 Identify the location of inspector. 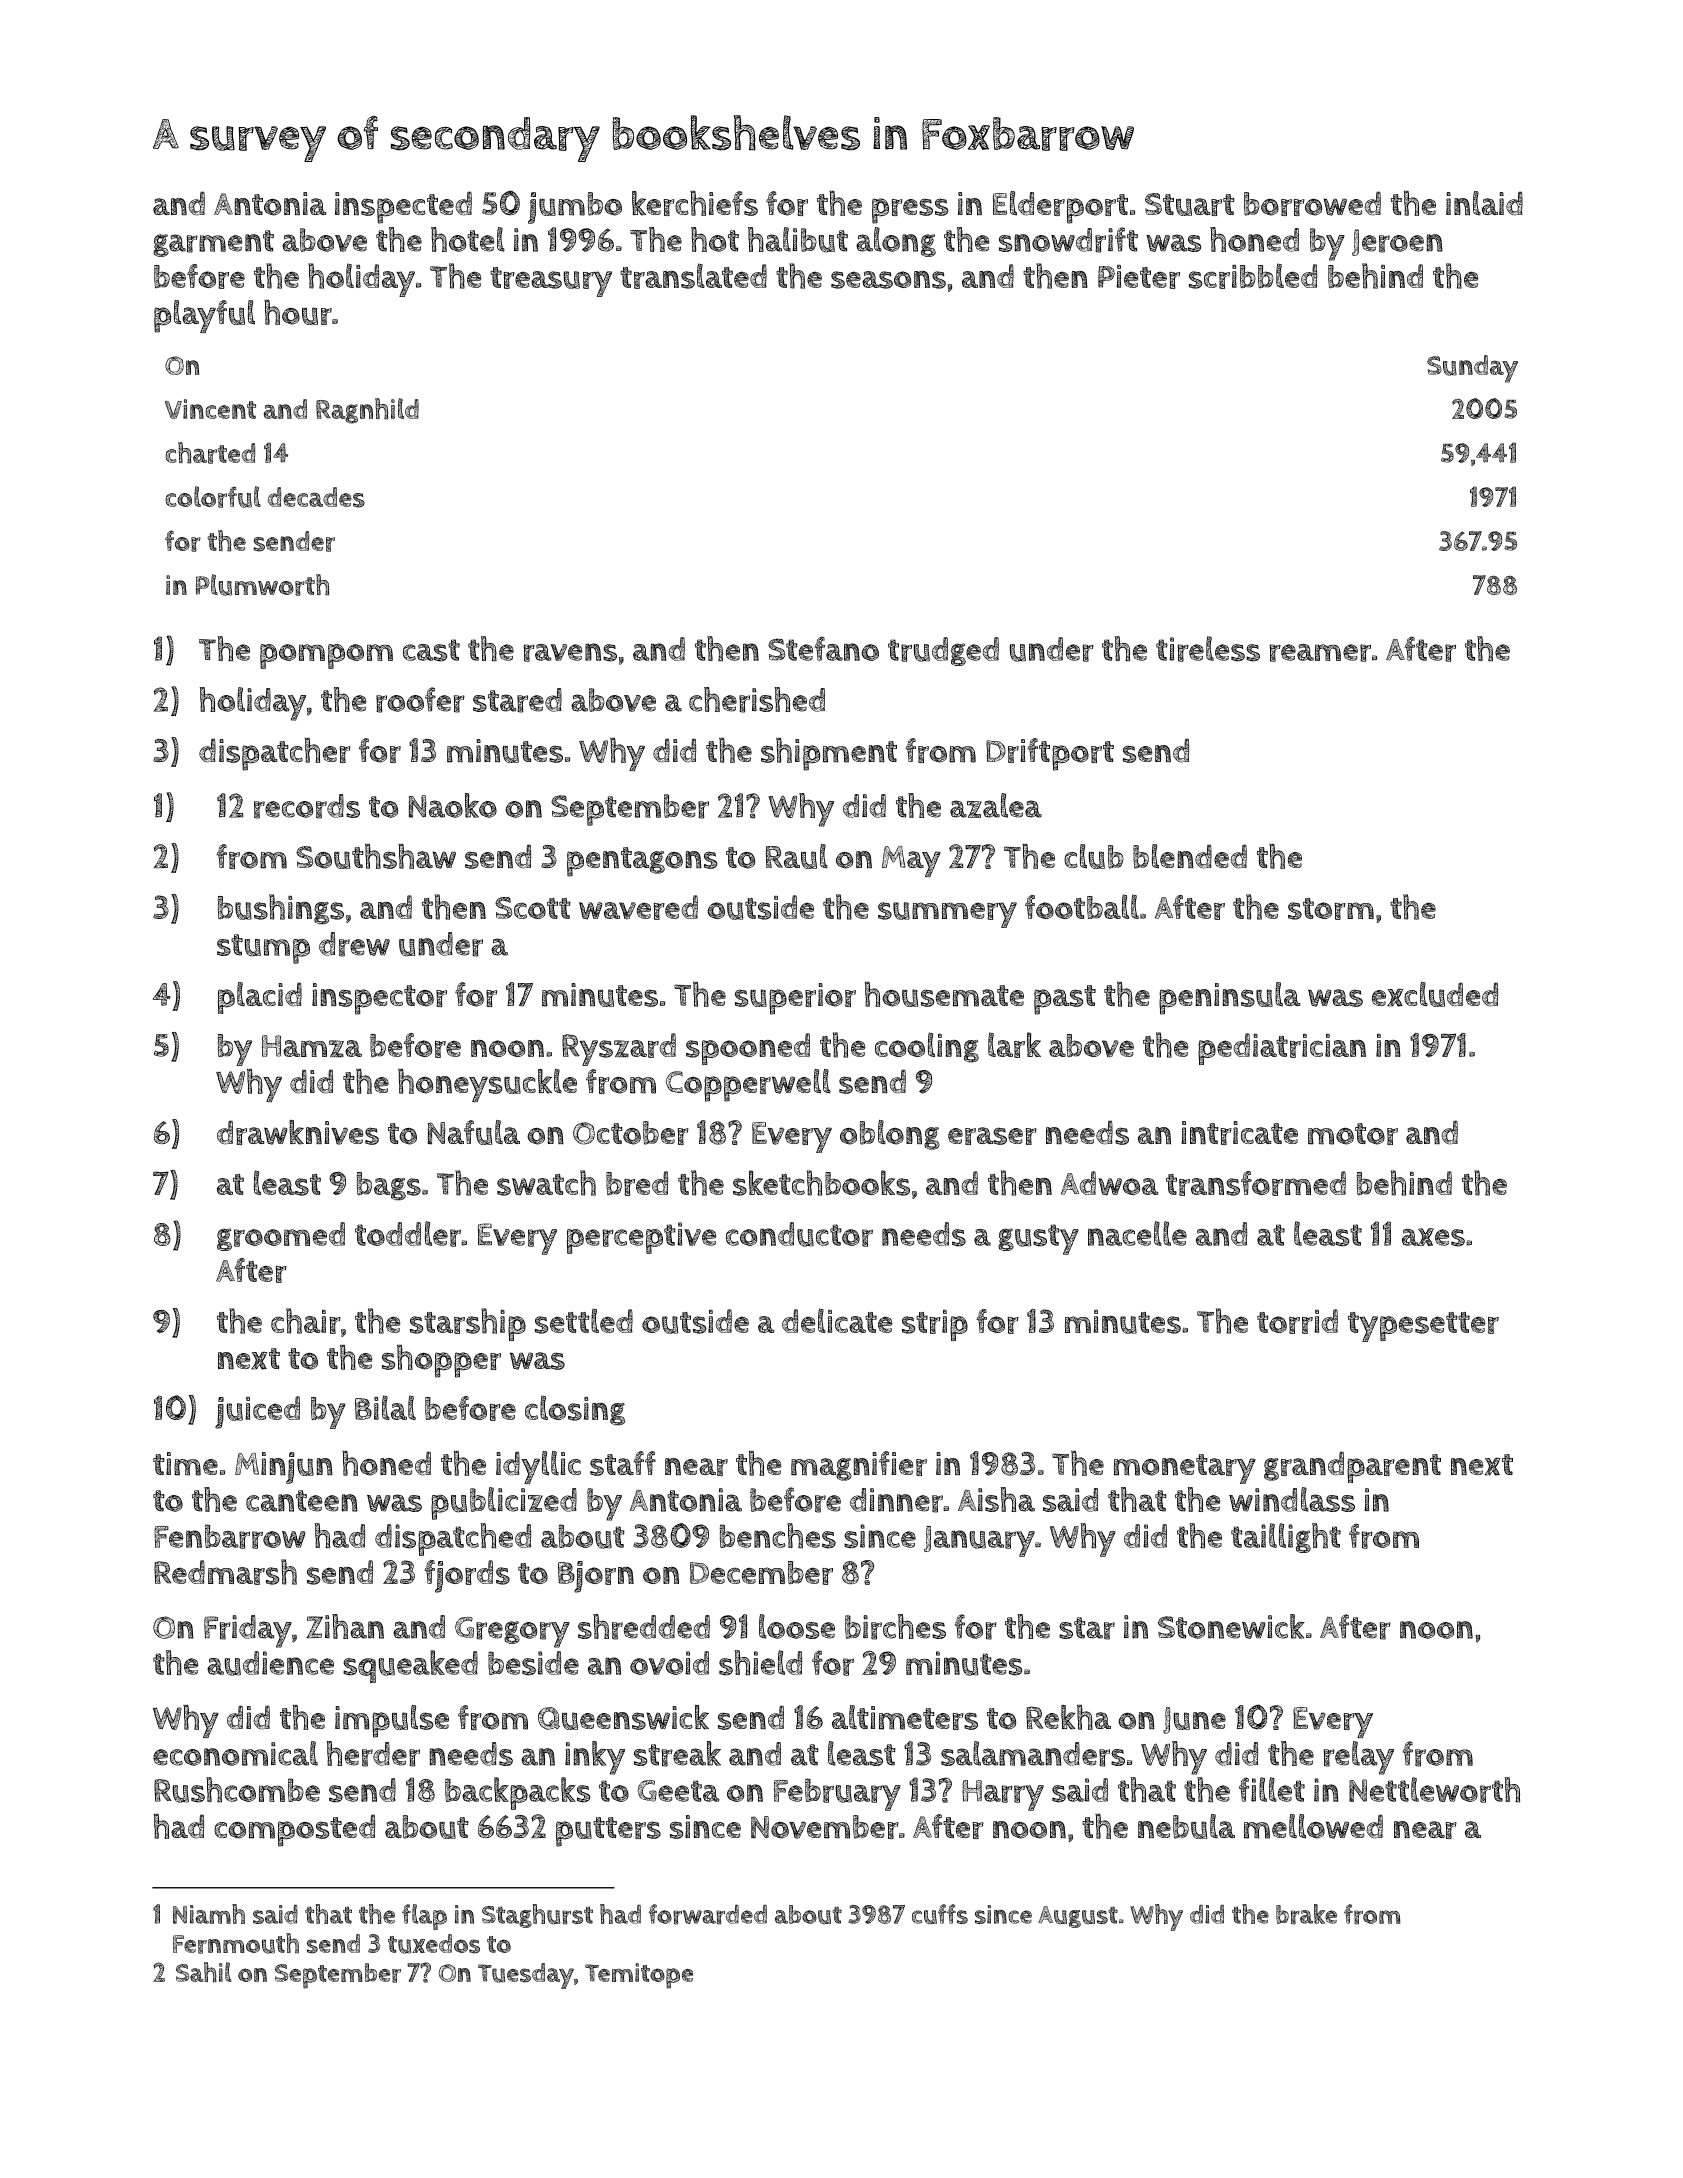
(379, 999).
